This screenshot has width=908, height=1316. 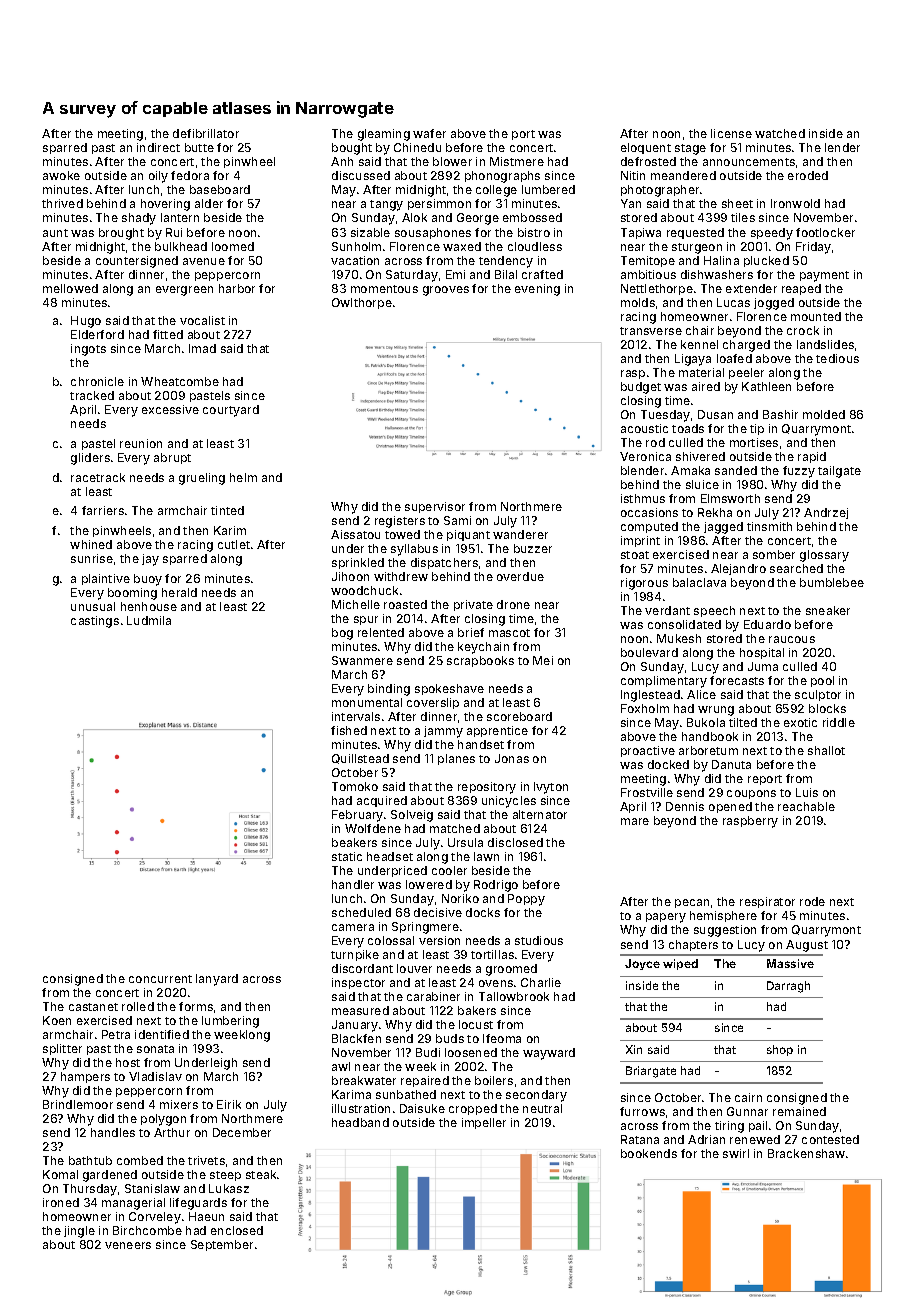 What do you see at coordinates (757, 429) in the screenshot?
I see `tip` at bounding box center [757, 429].
